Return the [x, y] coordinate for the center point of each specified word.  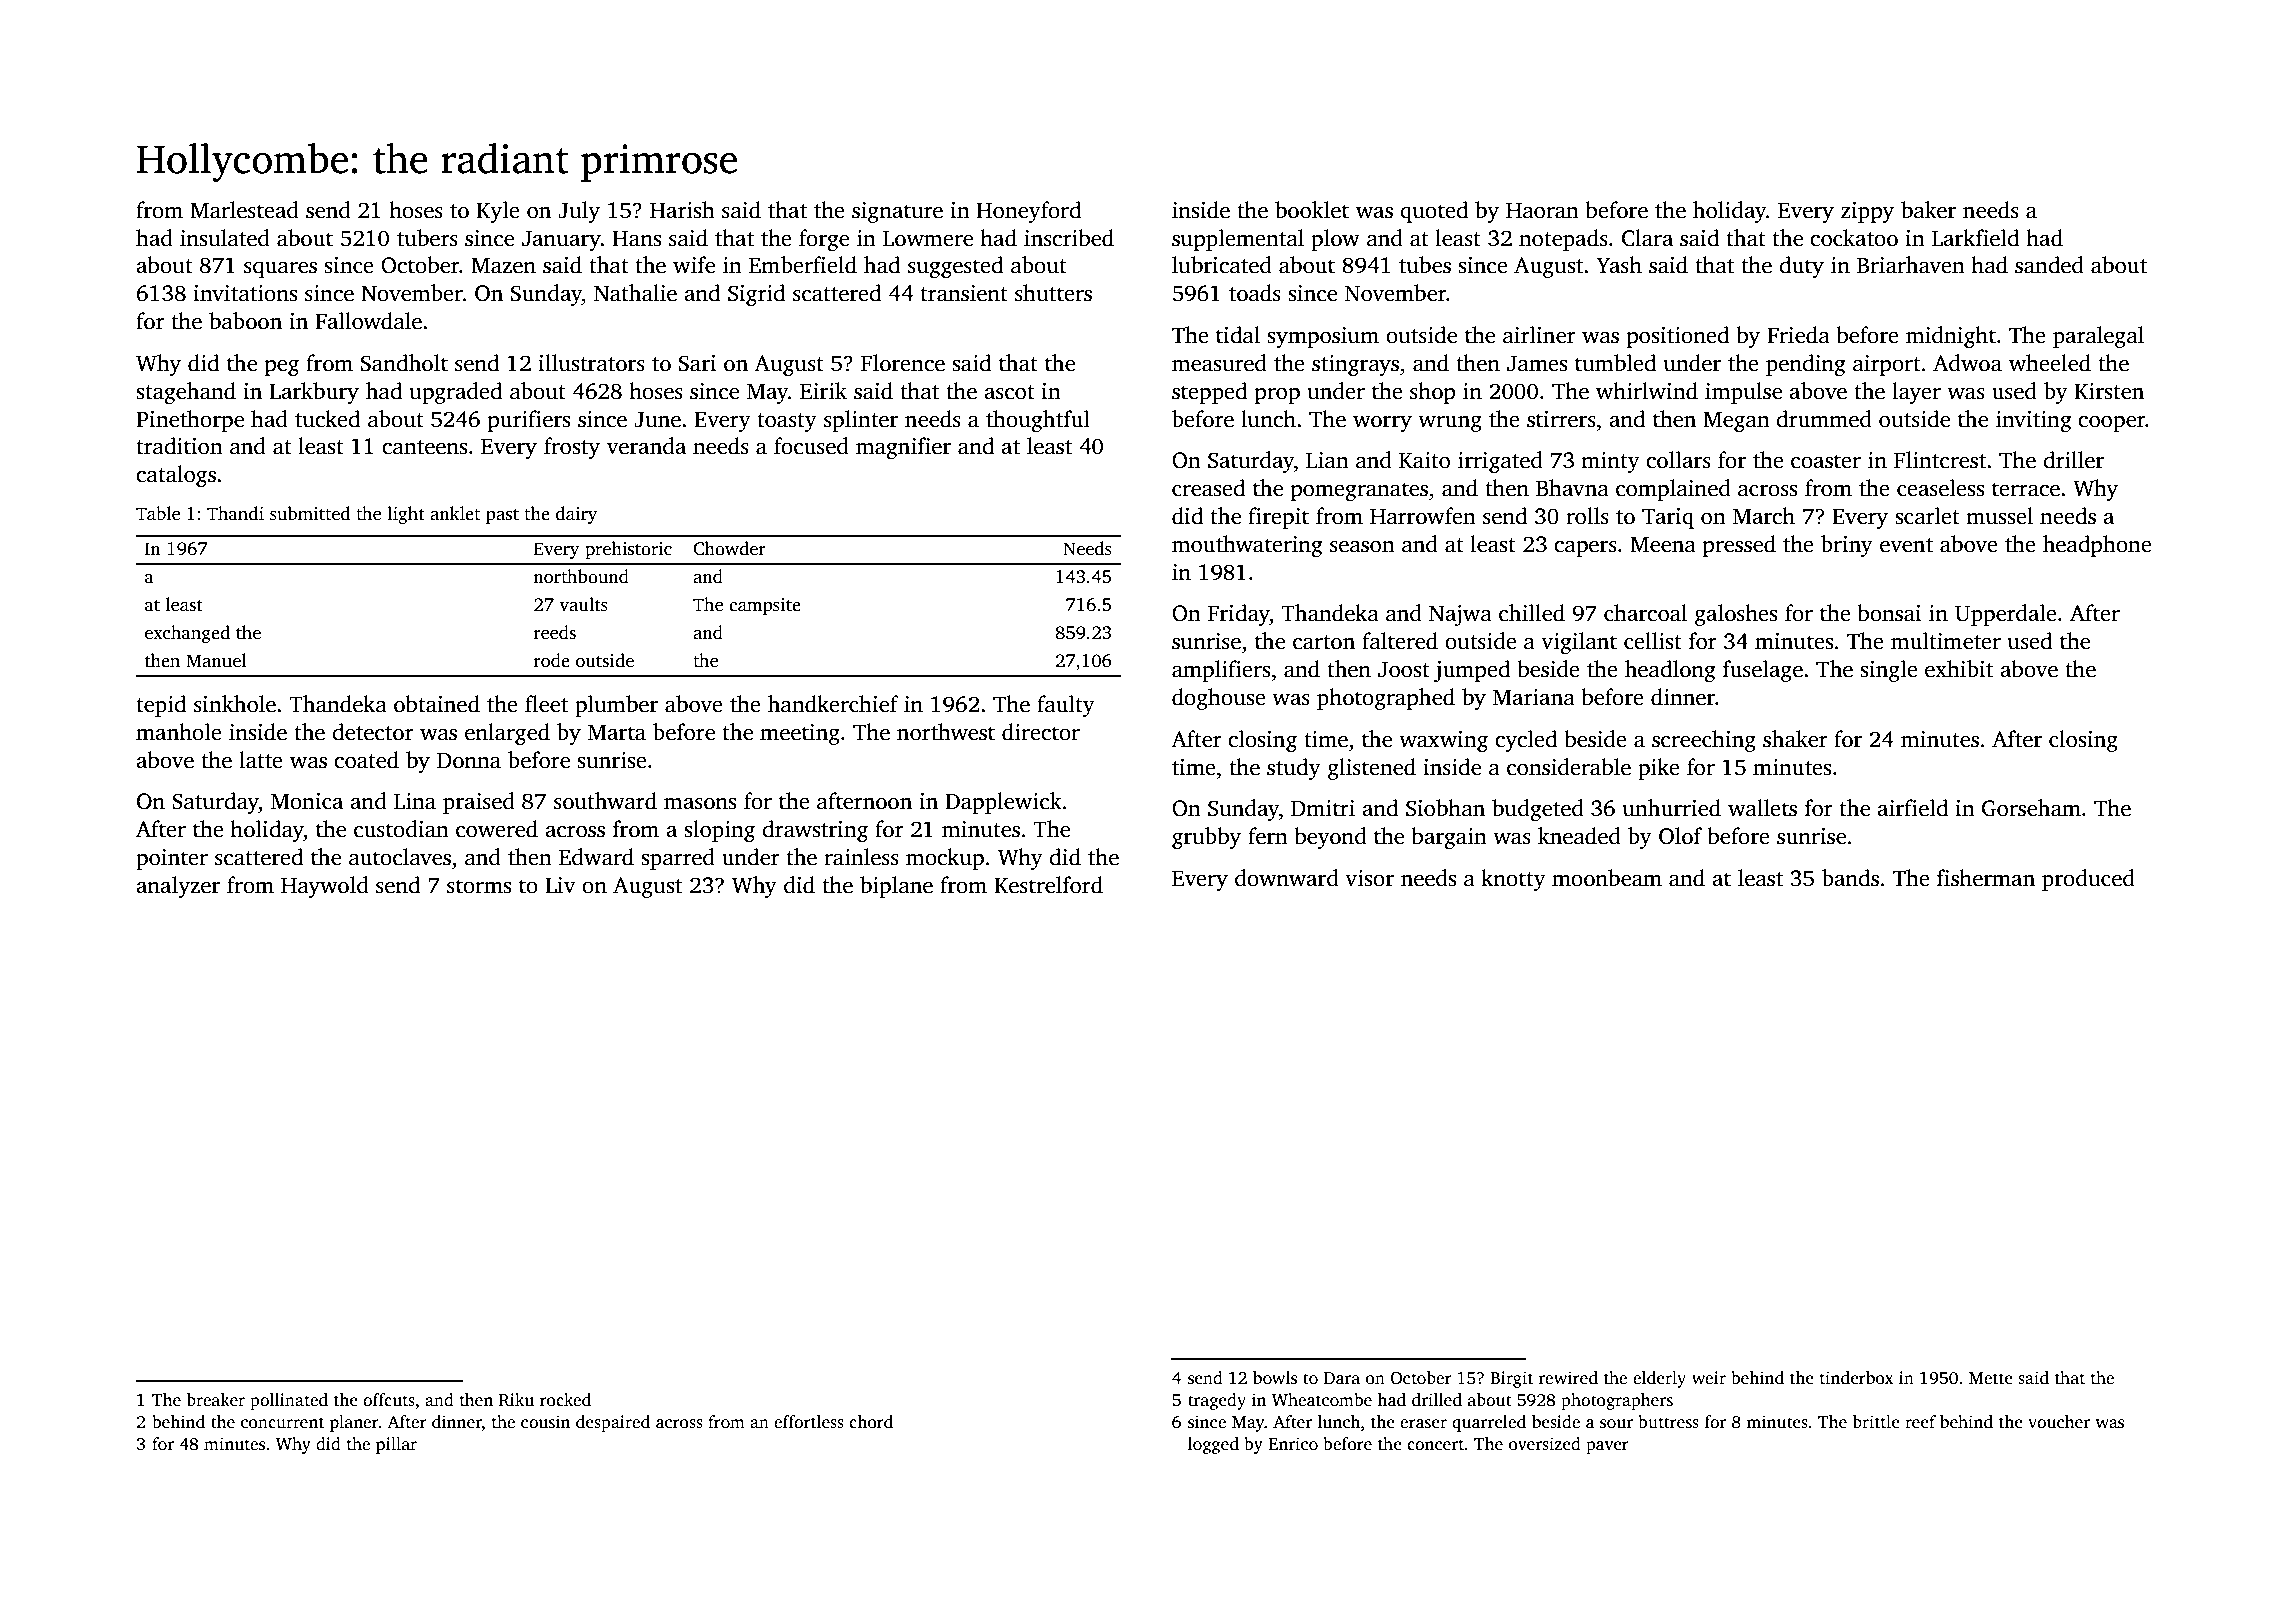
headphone [2097, 546]
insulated [225, 238]
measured [1219, 363]
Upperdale [2006, 615]
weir [1709, 1378]
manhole [179, 732]
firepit [1278, 518]
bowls [1275, 1378]
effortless [809, 1422]
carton [1324, 642]
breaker [216, 1400]
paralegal [2098, 337]
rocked [565, 1400]
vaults [583, 604]
